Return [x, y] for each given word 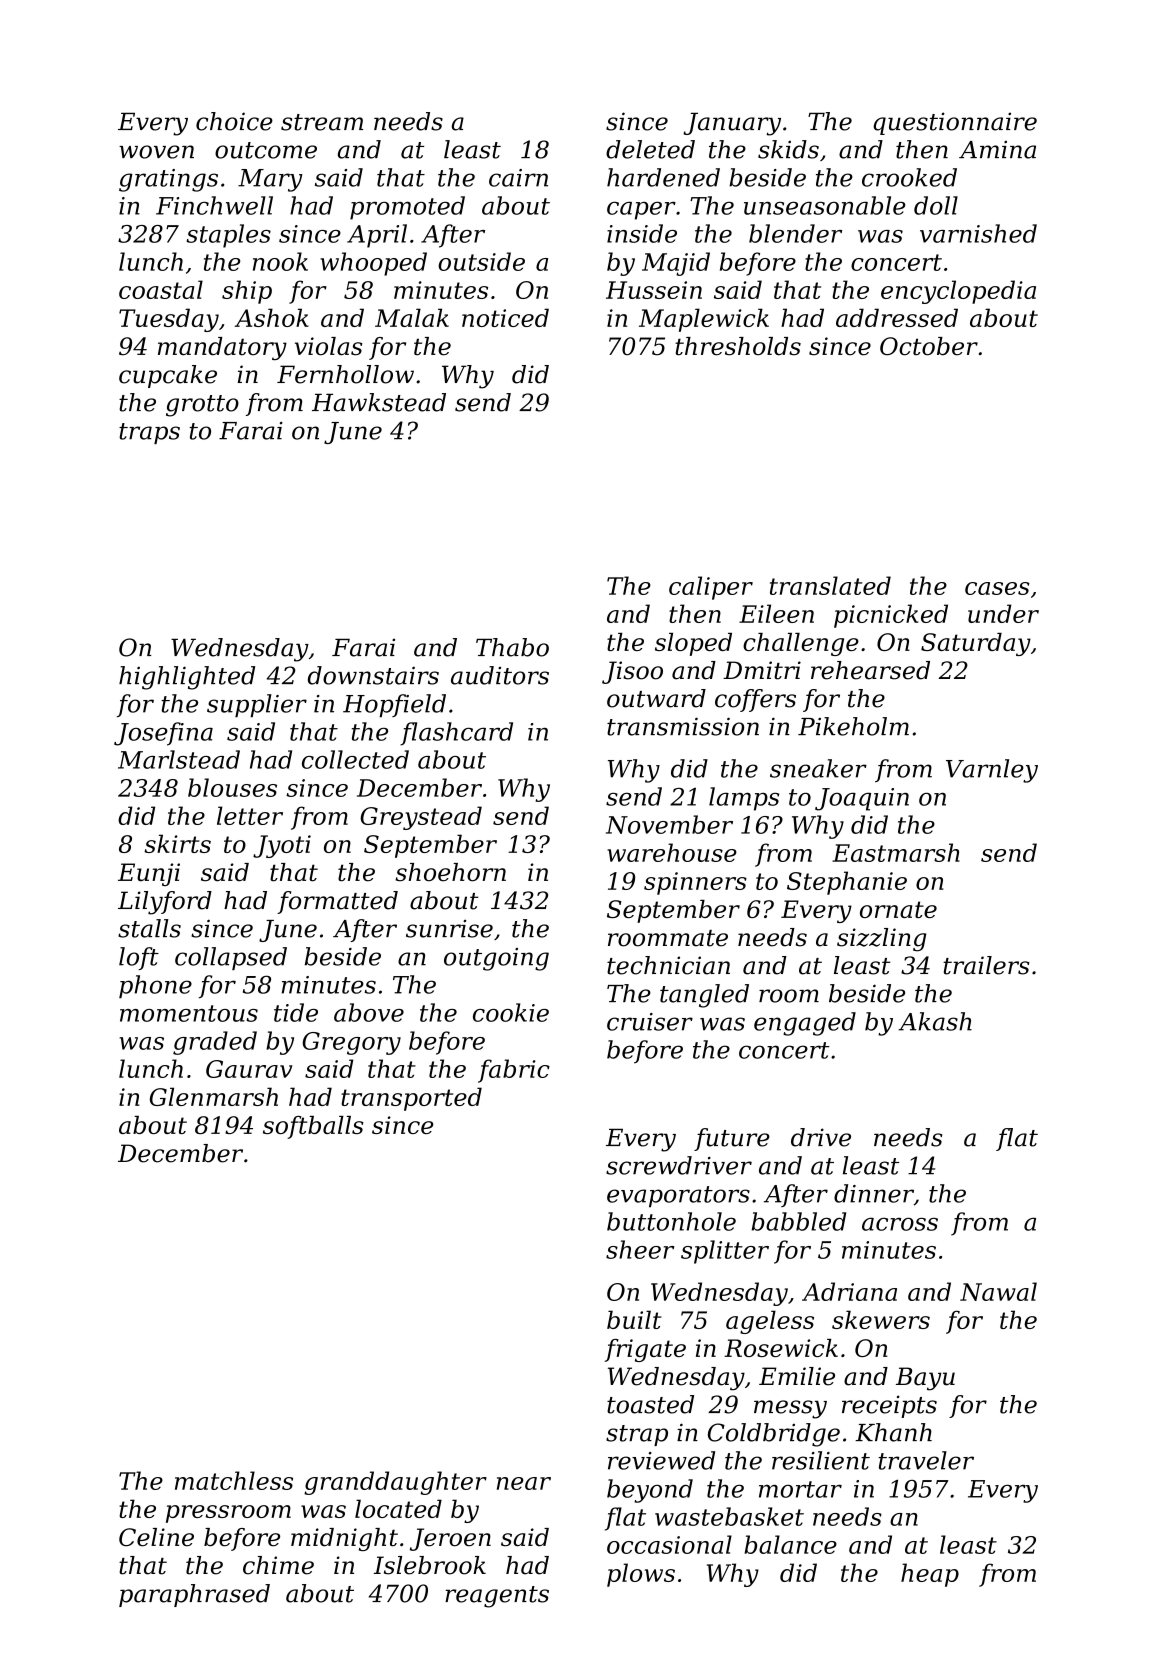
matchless [234, 1480]
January [732, 124]
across [900, 1224]
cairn [518, 178]
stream [322, 122]
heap [930, 1575]
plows [641, 1575]
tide [296, 1012]
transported [411, 1099]
